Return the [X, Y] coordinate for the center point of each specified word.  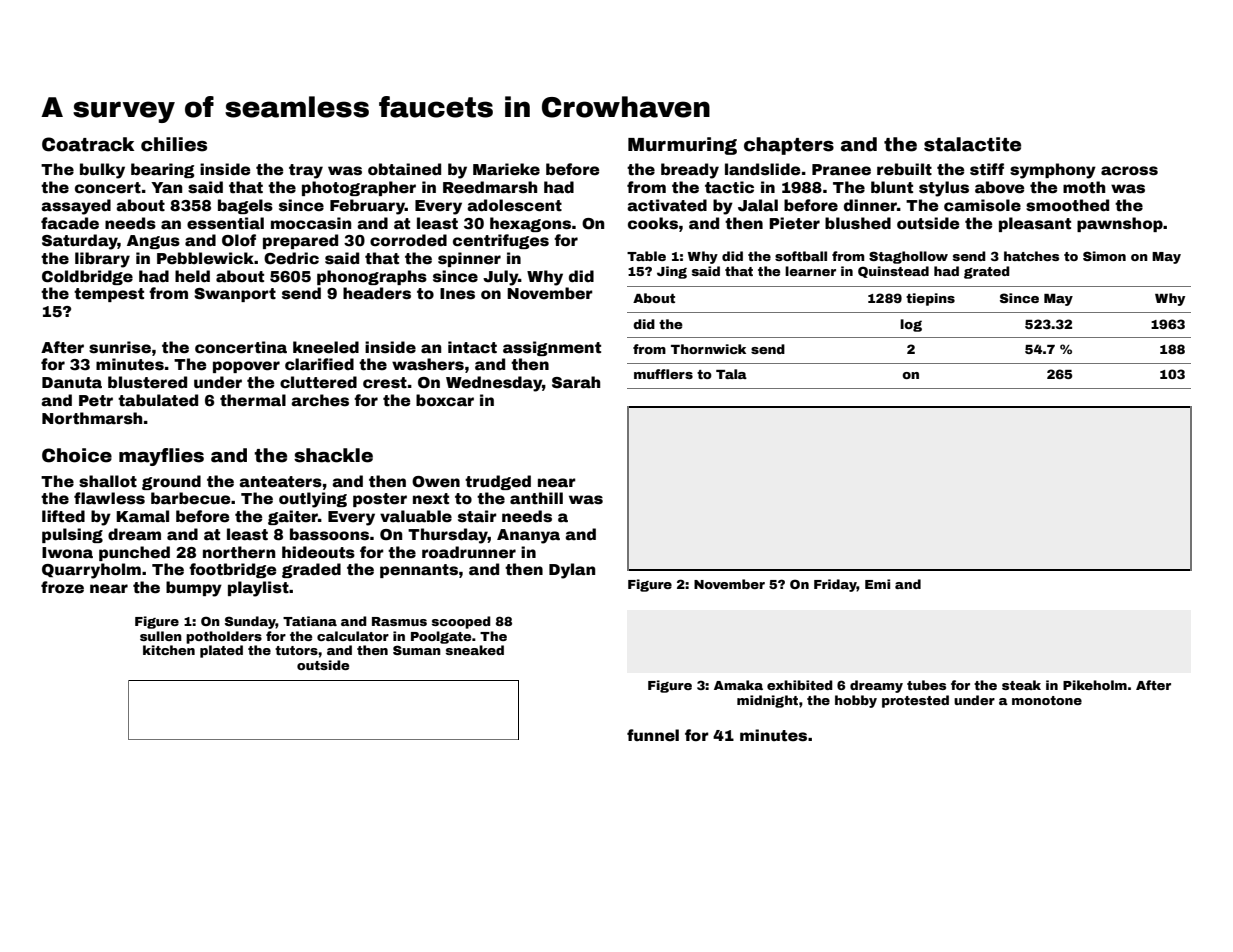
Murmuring [682, 146]
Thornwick [708, 349]
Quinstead [893, 272]
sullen [161, 636]
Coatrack [88, 144]
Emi [877, 584]
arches [320, 400]
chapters [789, 146]
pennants [419, 571]
